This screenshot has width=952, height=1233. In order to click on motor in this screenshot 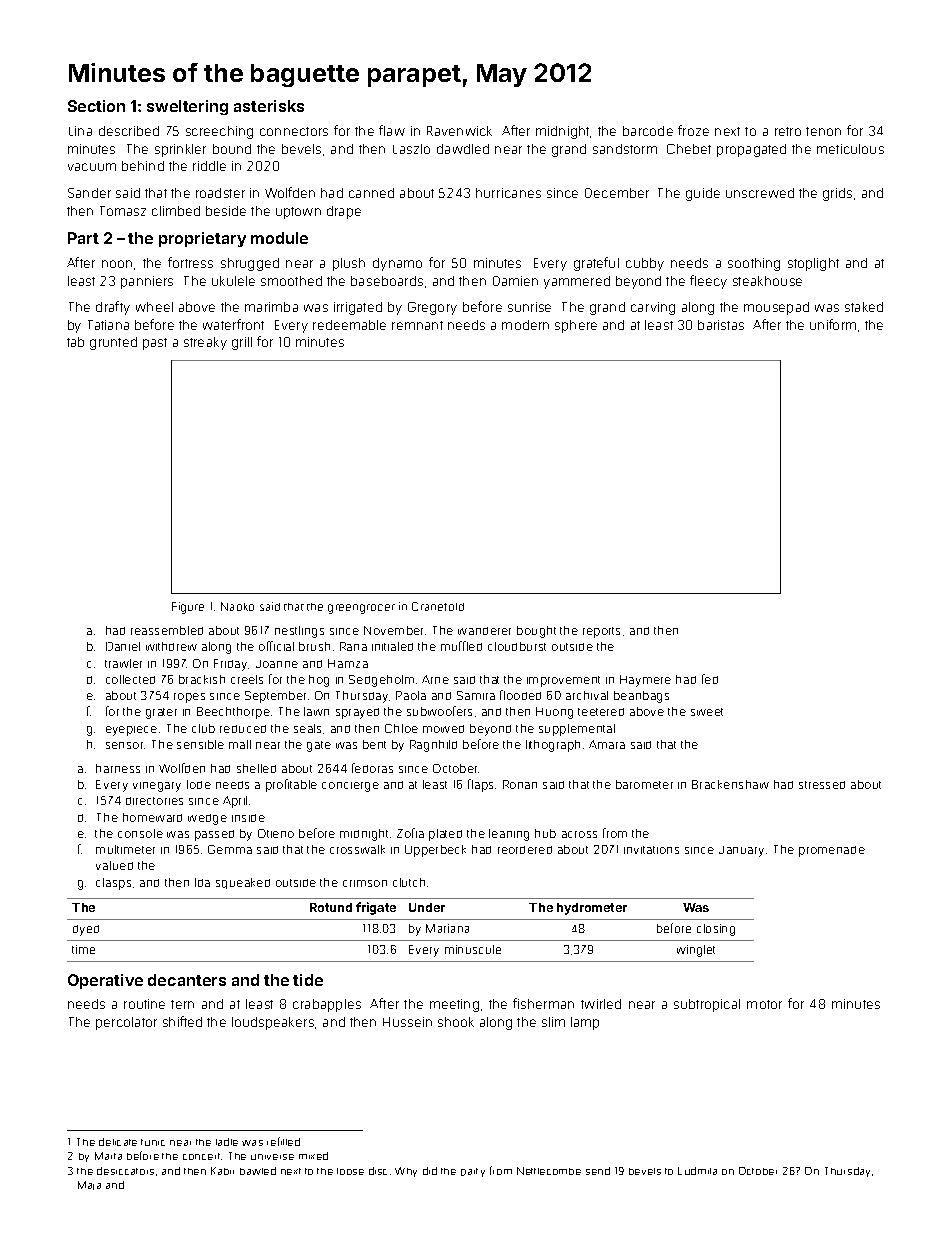, I will do `click(764, 1004)`.
